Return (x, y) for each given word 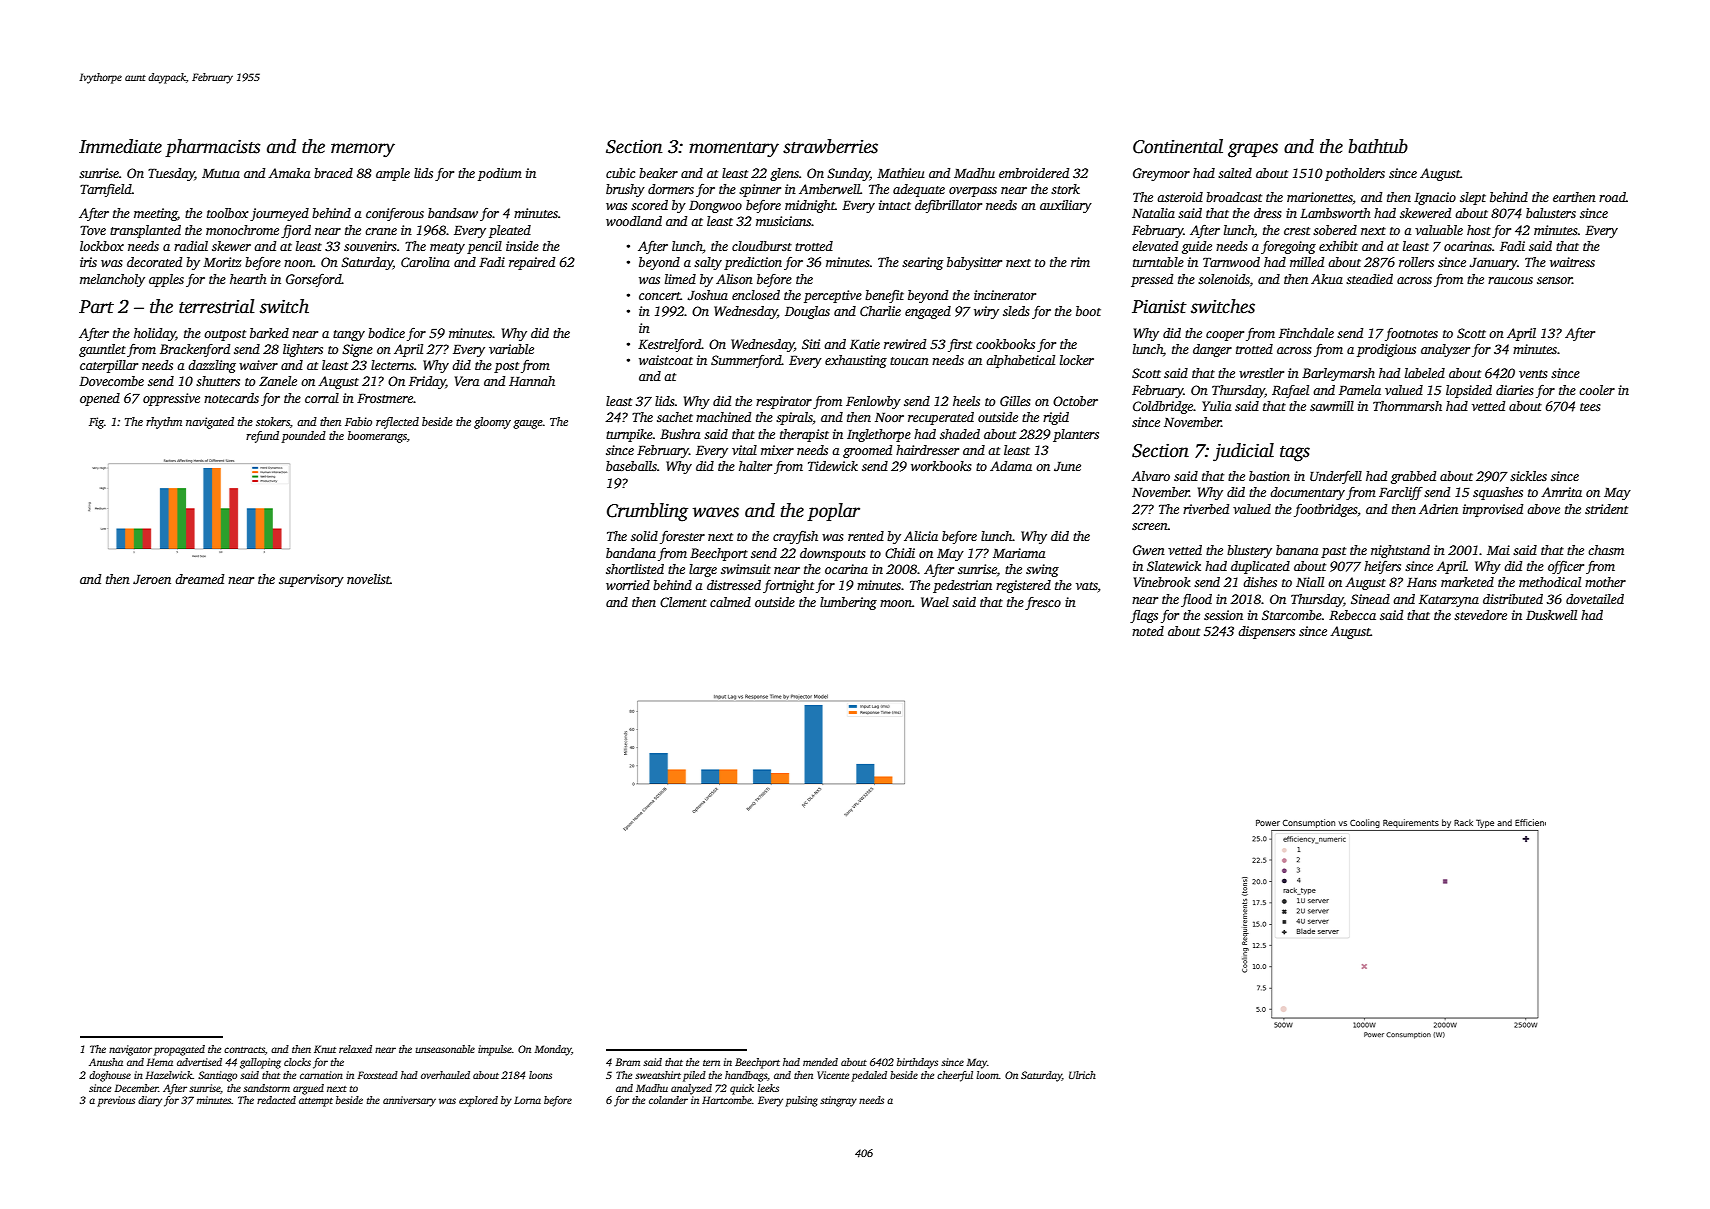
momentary (734, 149)
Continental (1178, 146)
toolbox (228, 213)
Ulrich (1082, 1075)
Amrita (1561, 492)
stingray (838, 1101)
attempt (316, 1102)
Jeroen (152, 579)
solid (644, 536)
